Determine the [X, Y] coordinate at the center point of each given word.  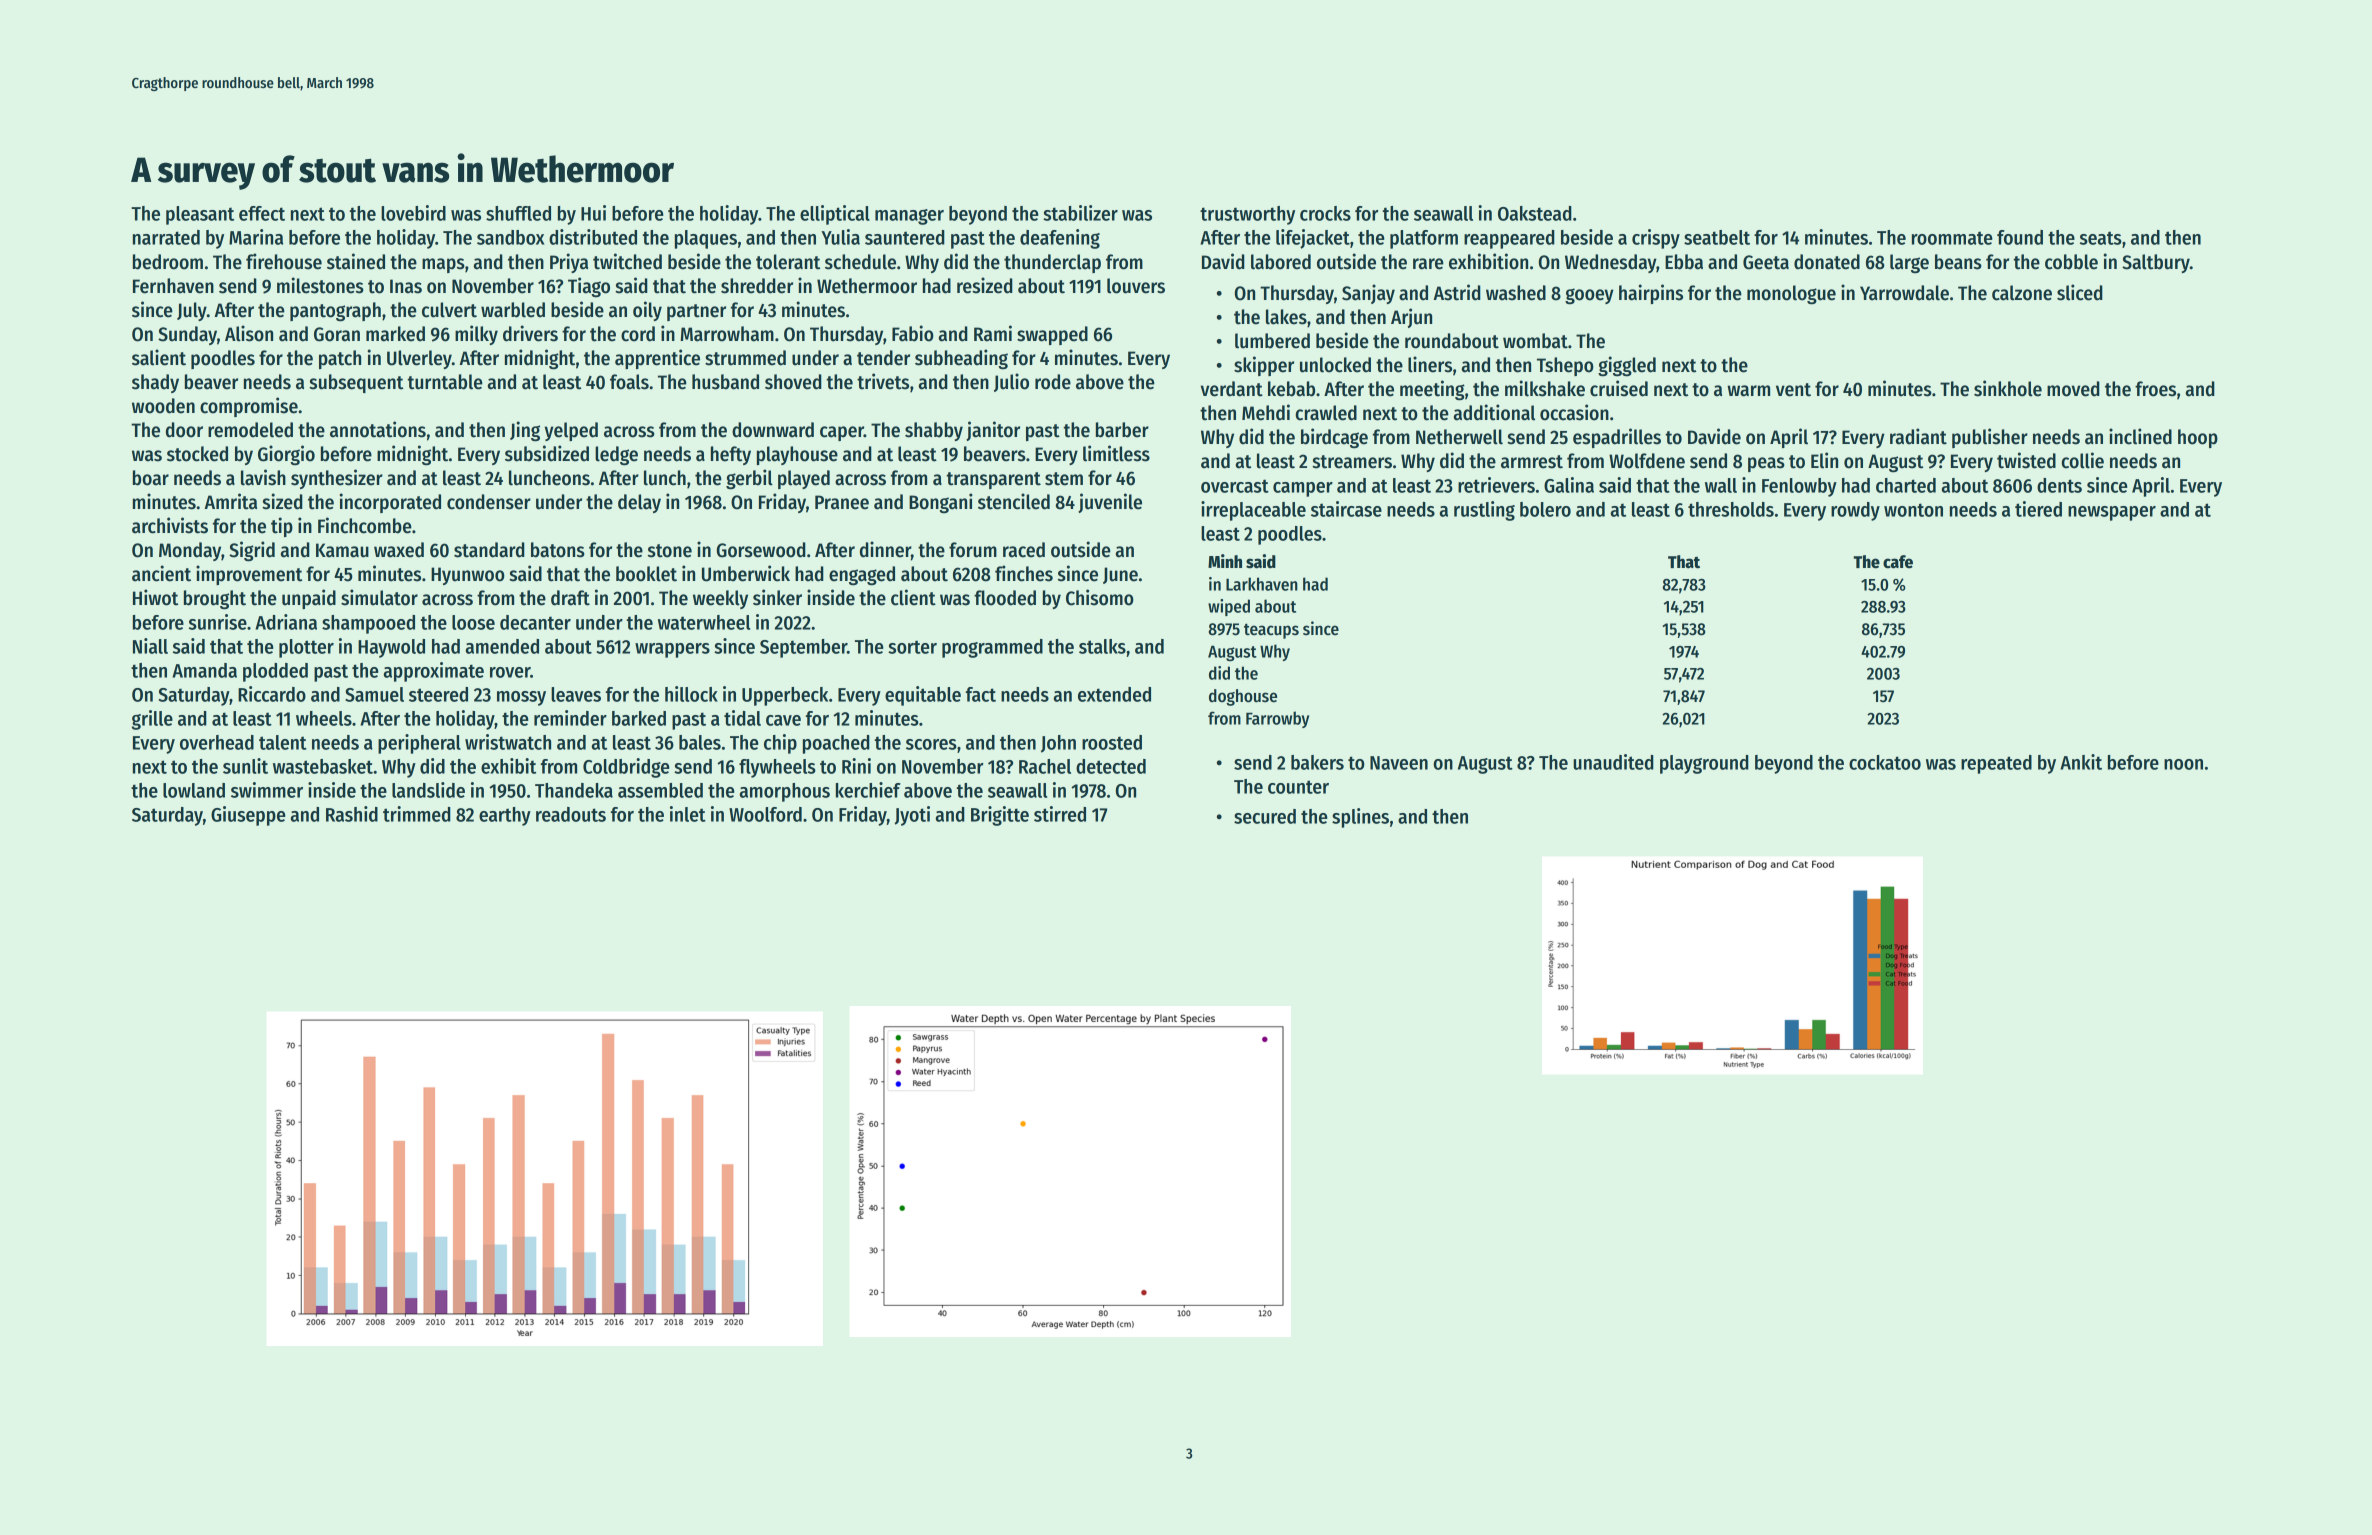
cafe [1898, 562]
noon [2183, 764]
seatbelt [1717, 237]
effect [262, 213]
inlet [688, 814]
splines [1360, 818]
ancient [161, 573]
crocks [1325, 213]
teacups [1271, 631]
